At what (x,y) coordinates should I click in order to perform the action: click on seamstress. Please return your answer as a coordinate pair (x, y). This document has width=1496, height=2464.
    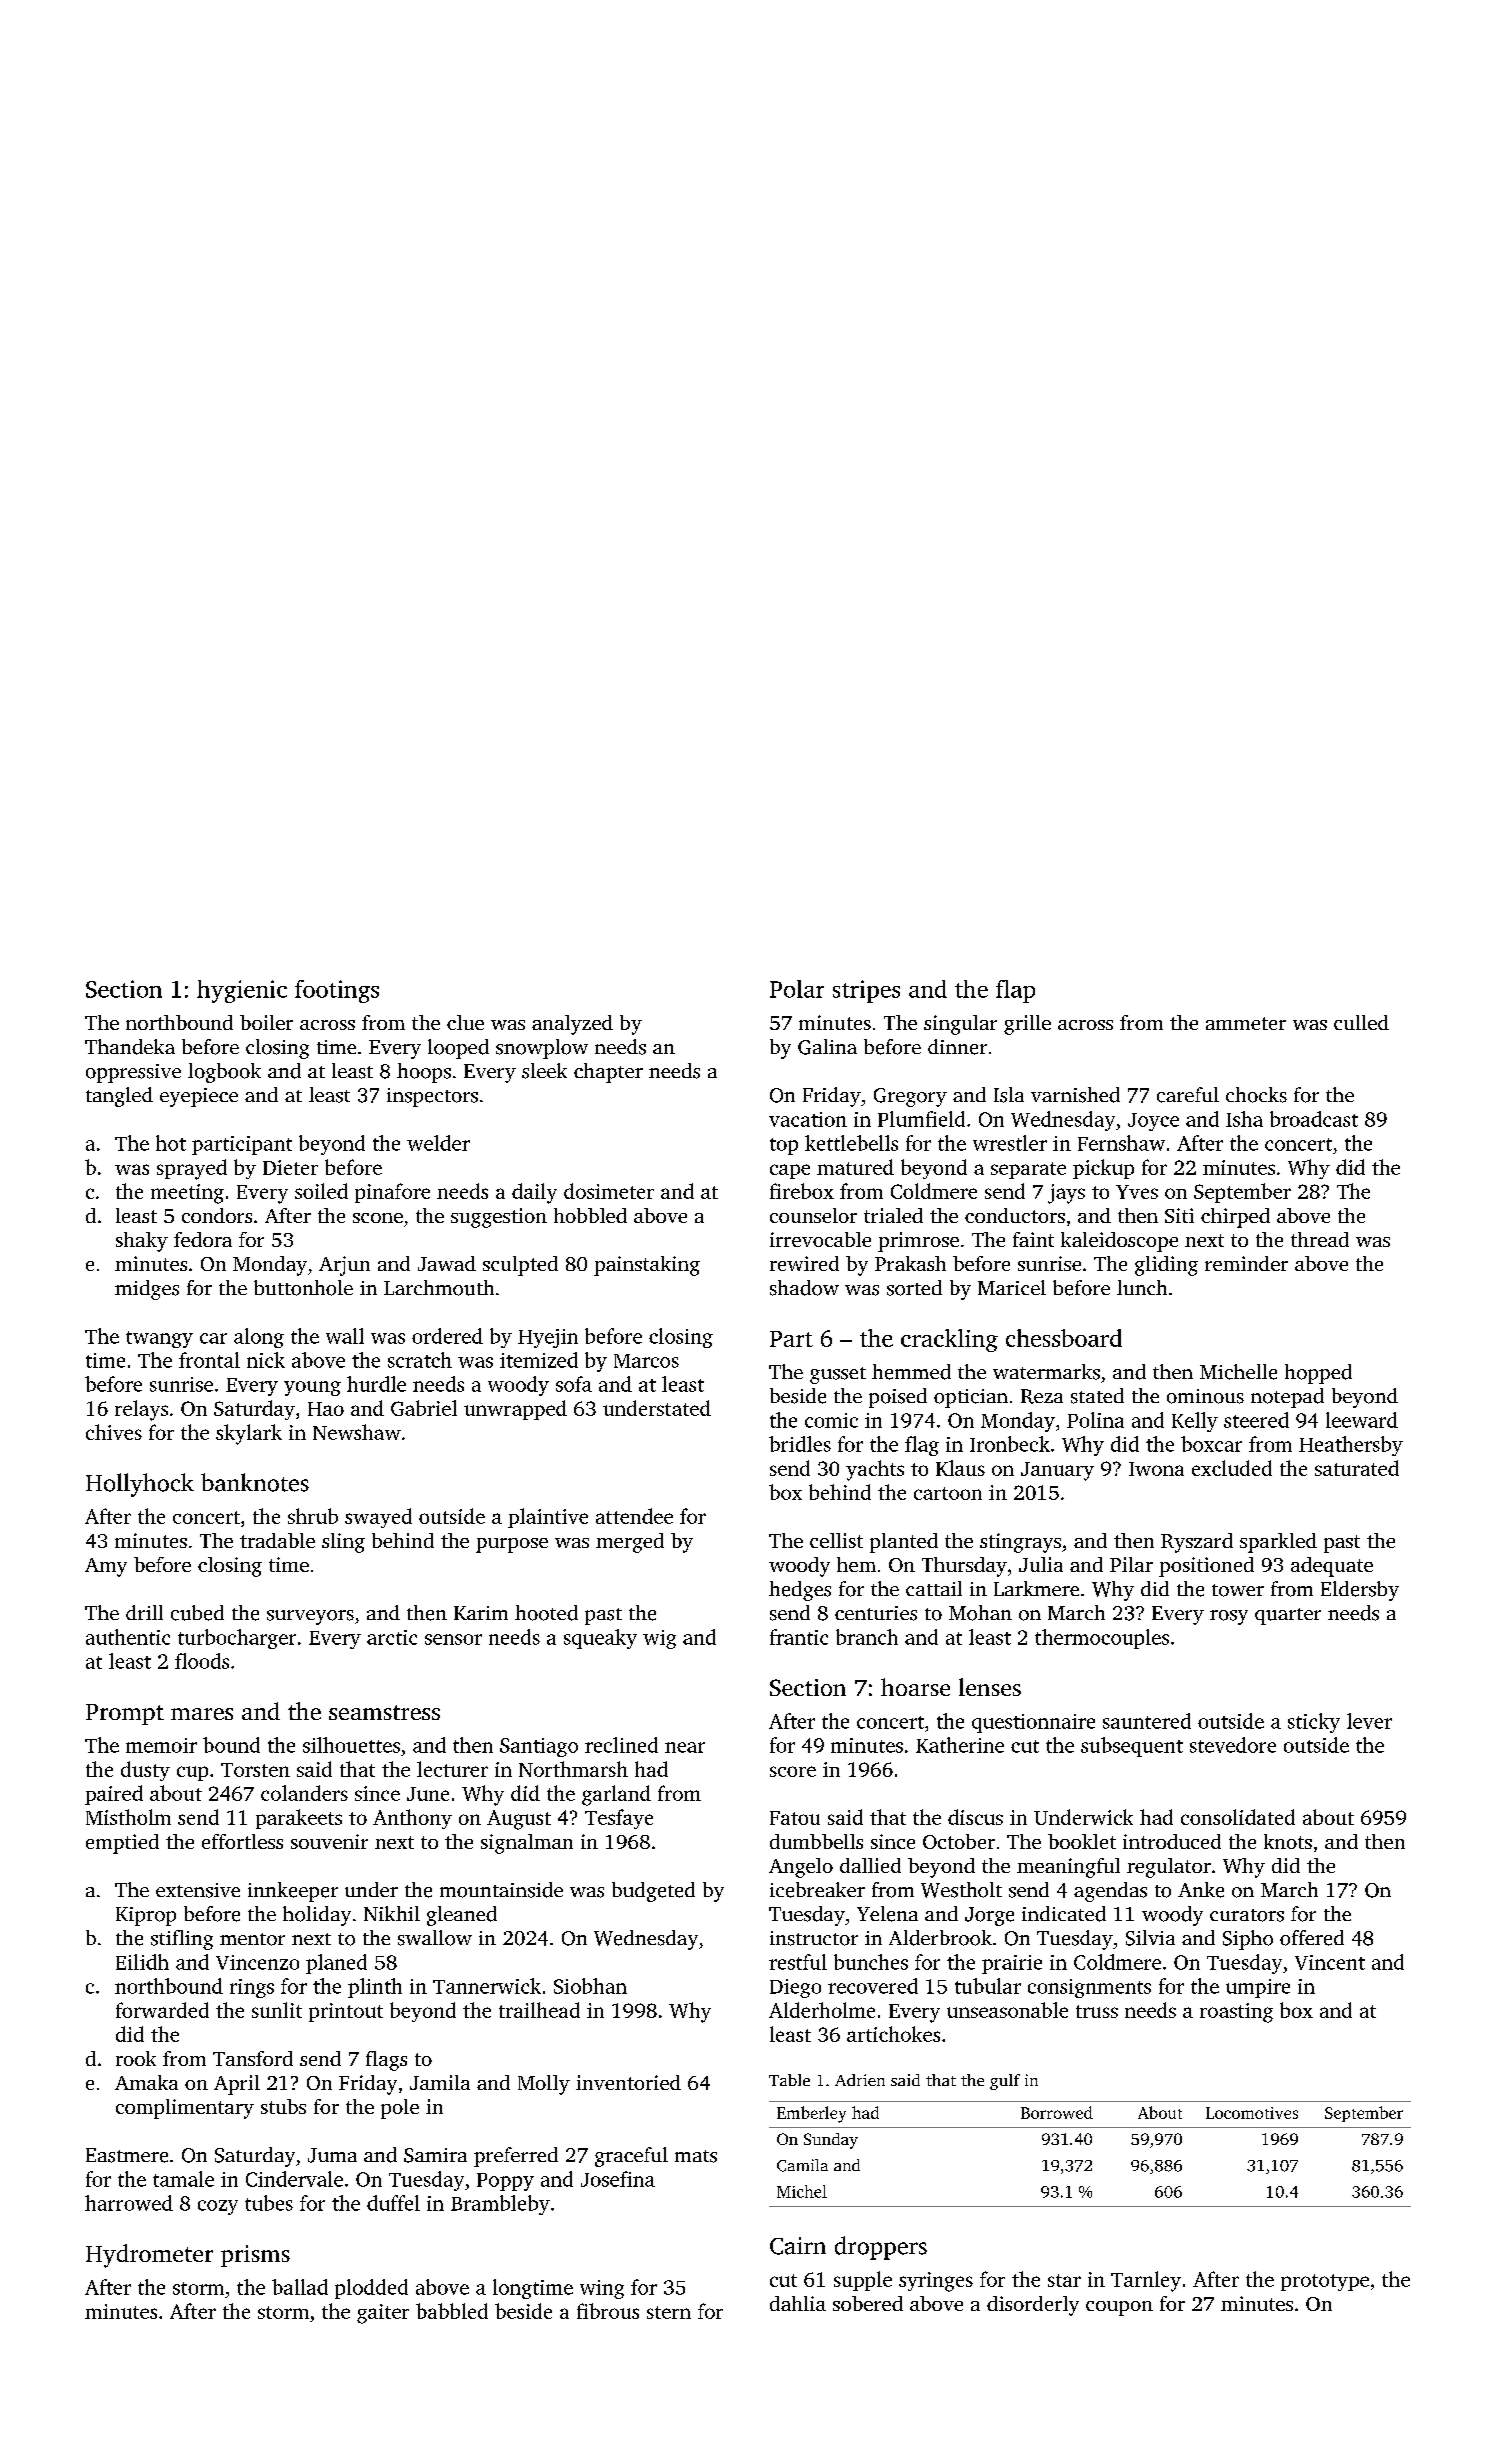
    Looking at the image, I should click on (384, 1712).
